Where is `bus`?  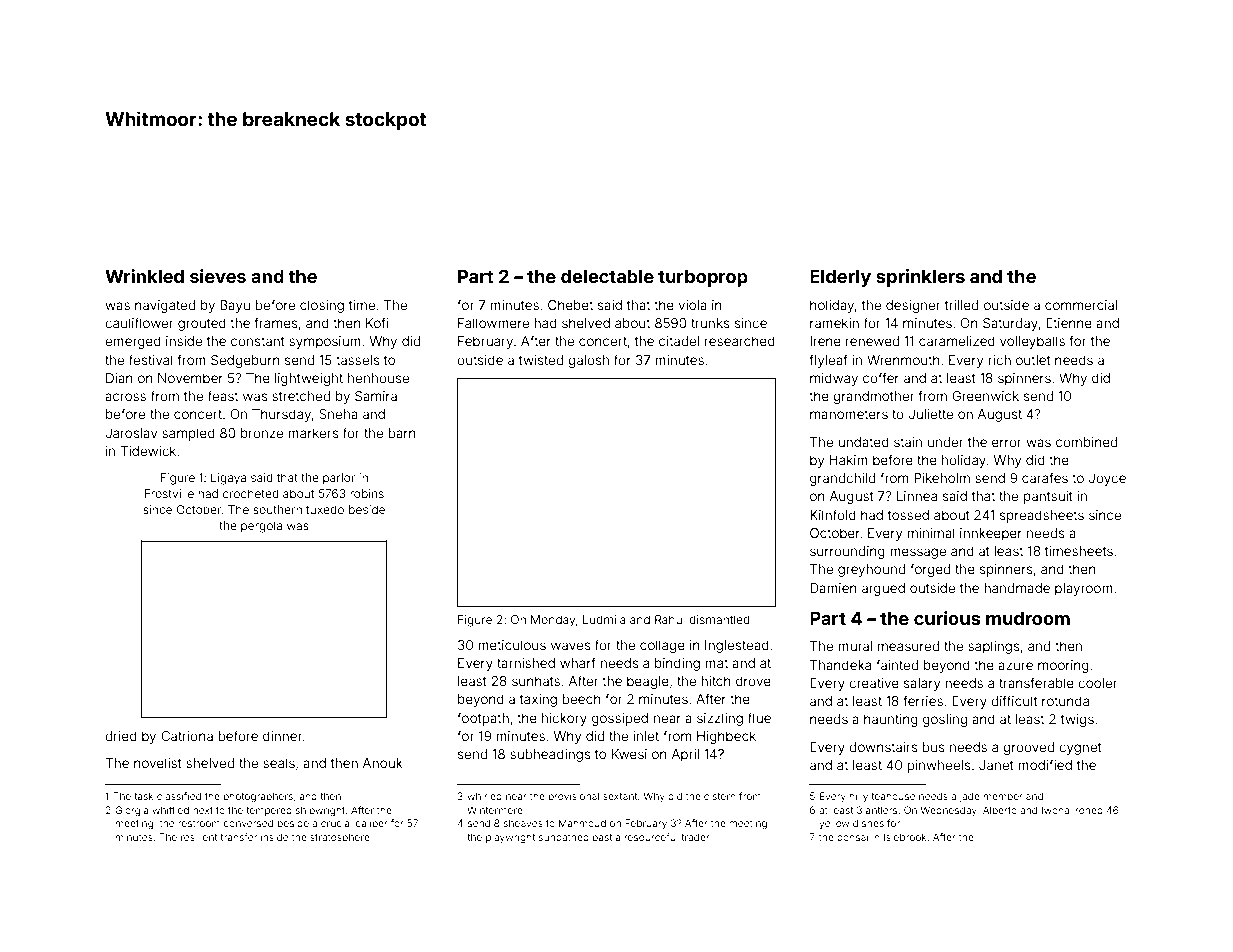 bus is located at coordinates (933, 747).
